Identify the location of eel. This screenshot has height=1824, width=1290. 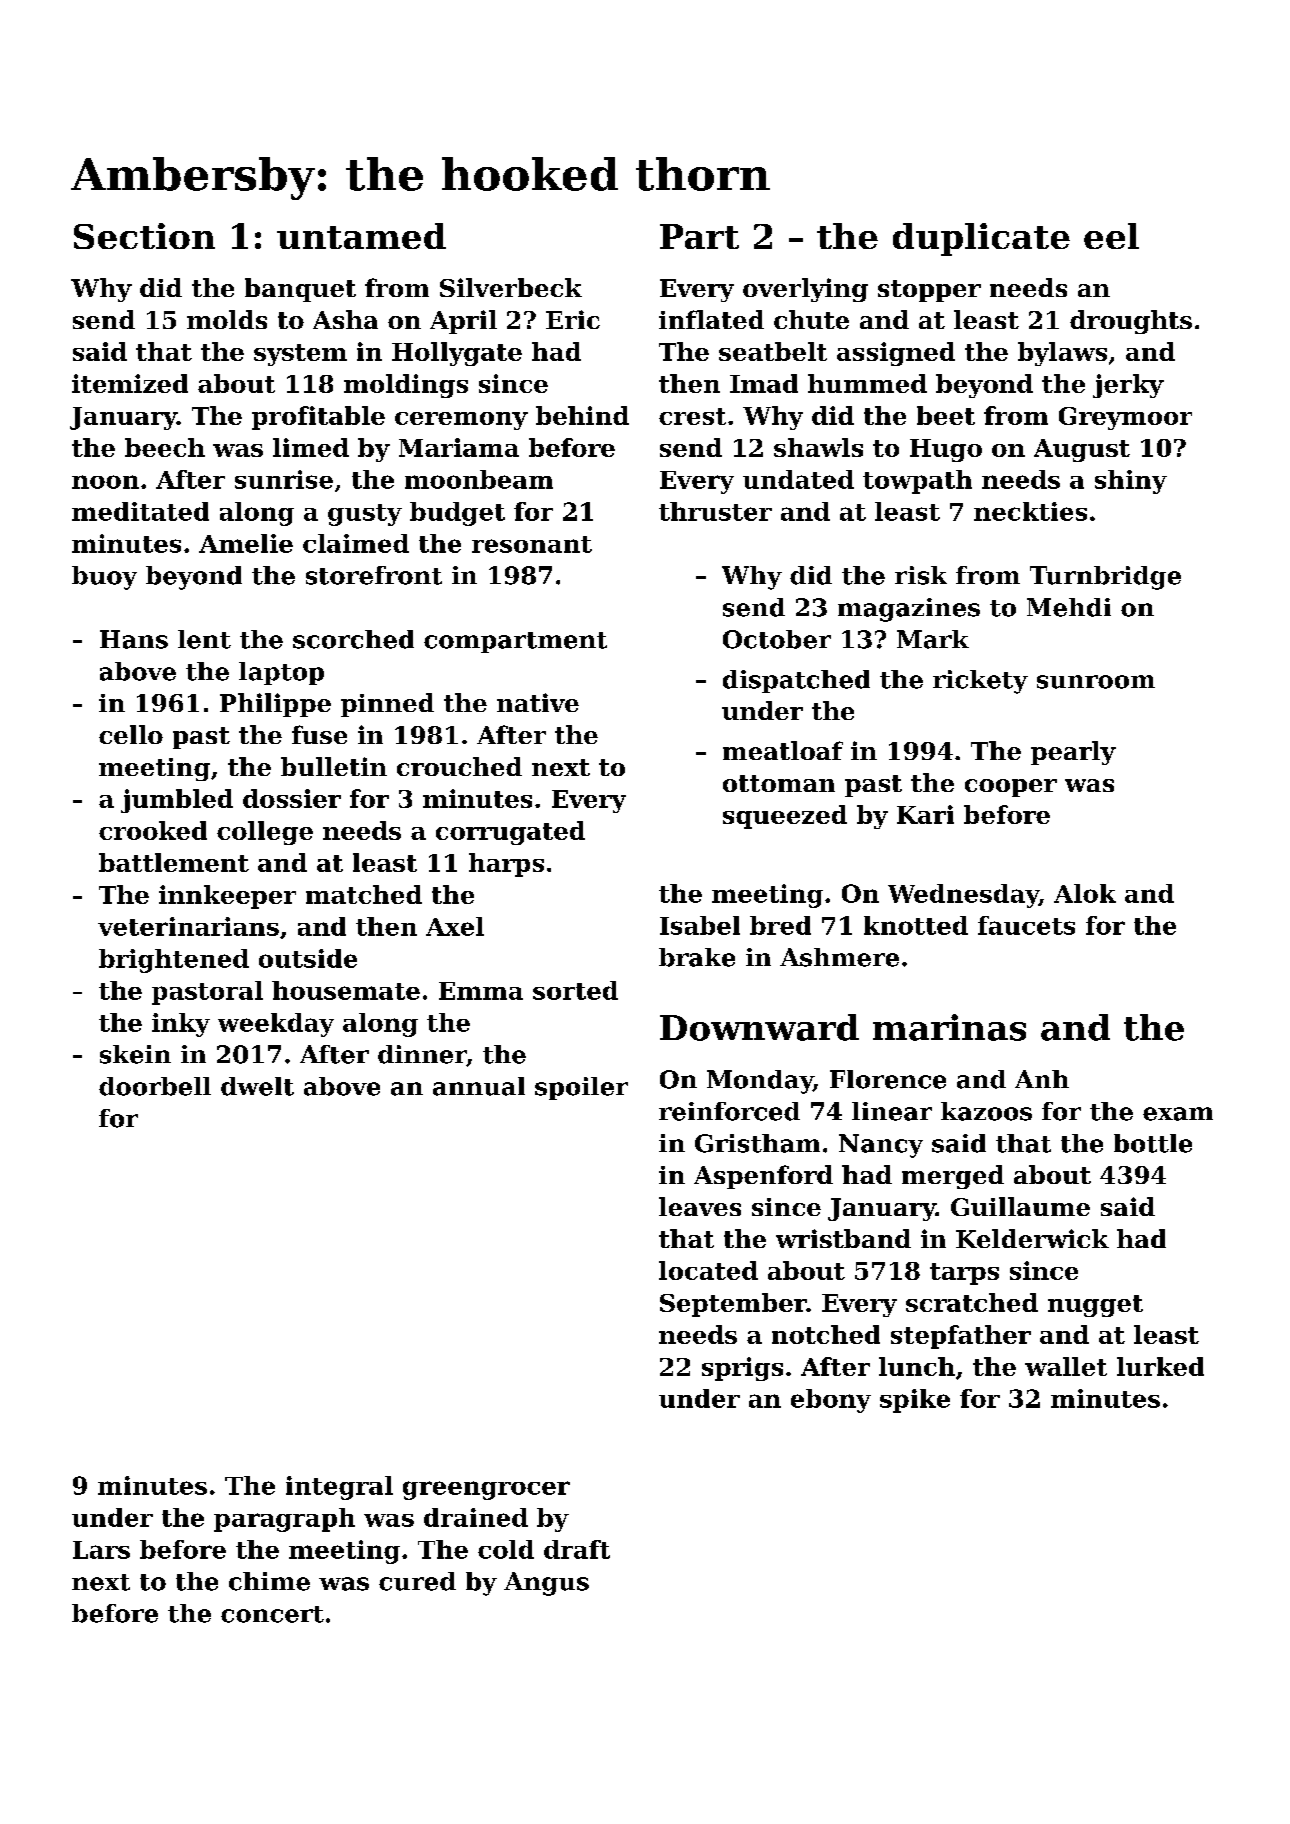
(1111, 236).
